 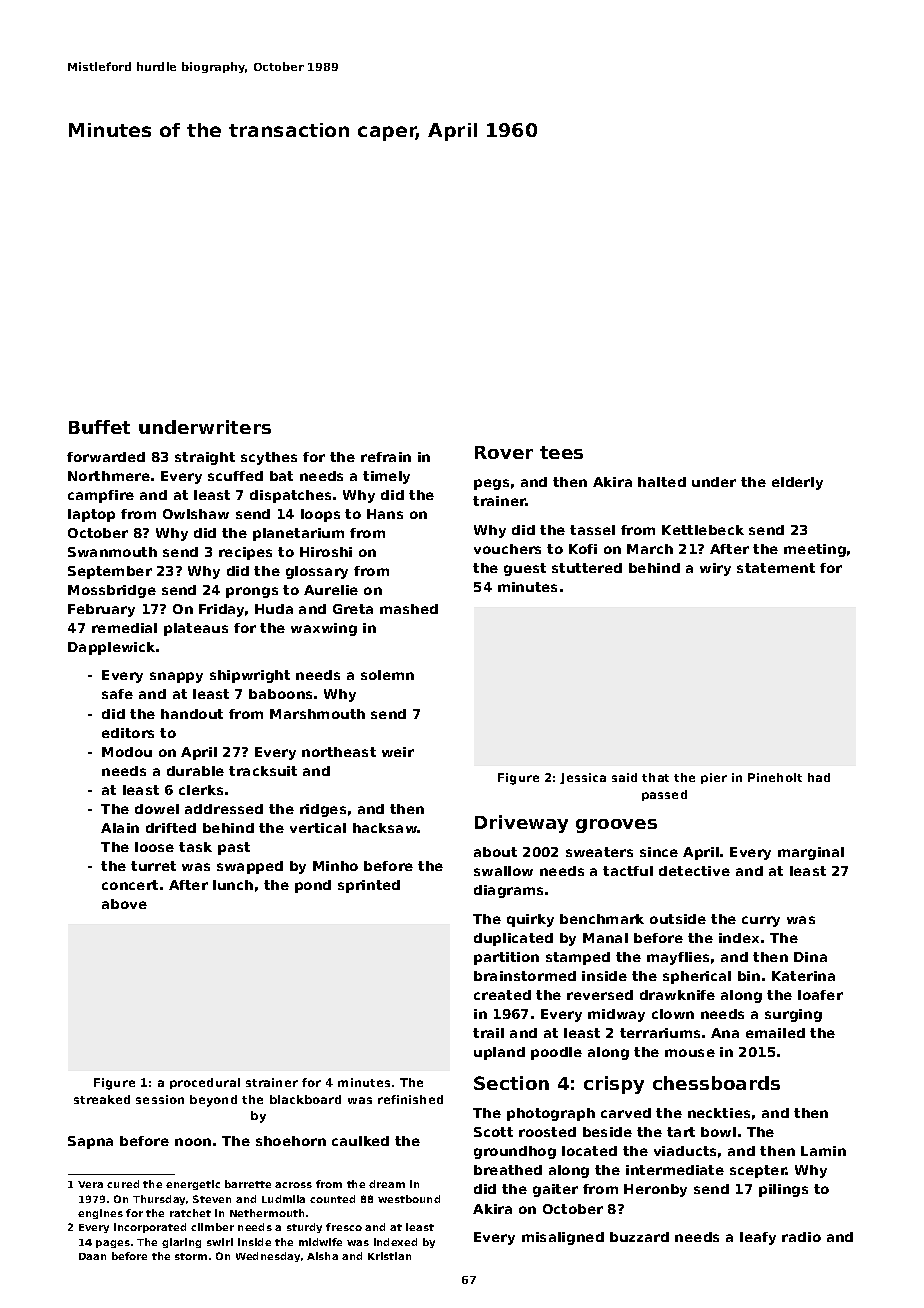 I want to click on Huda, so click(x=274, y=609).
